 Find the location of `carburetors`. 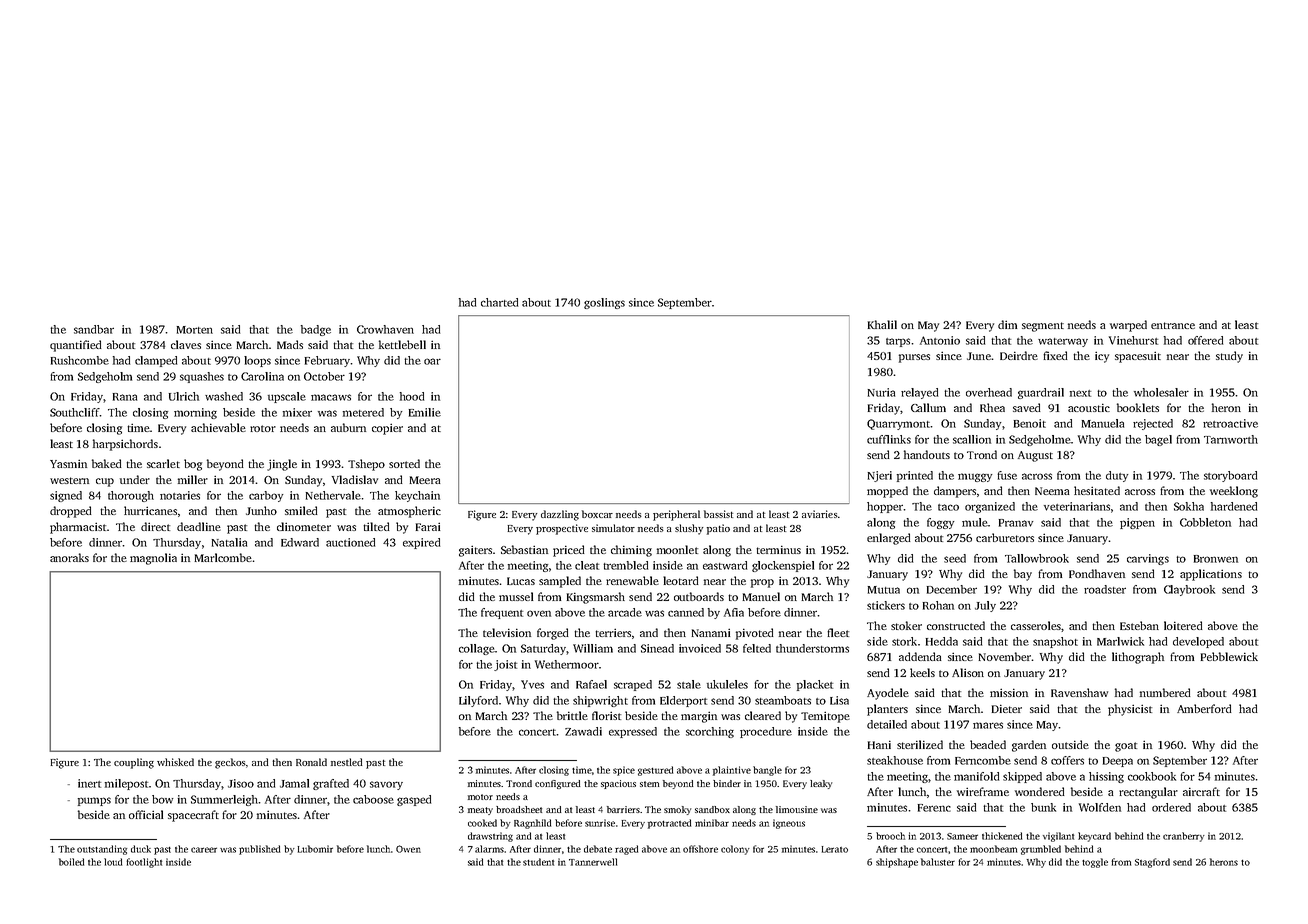

carburetors is located at coordinates (1005, 537).
